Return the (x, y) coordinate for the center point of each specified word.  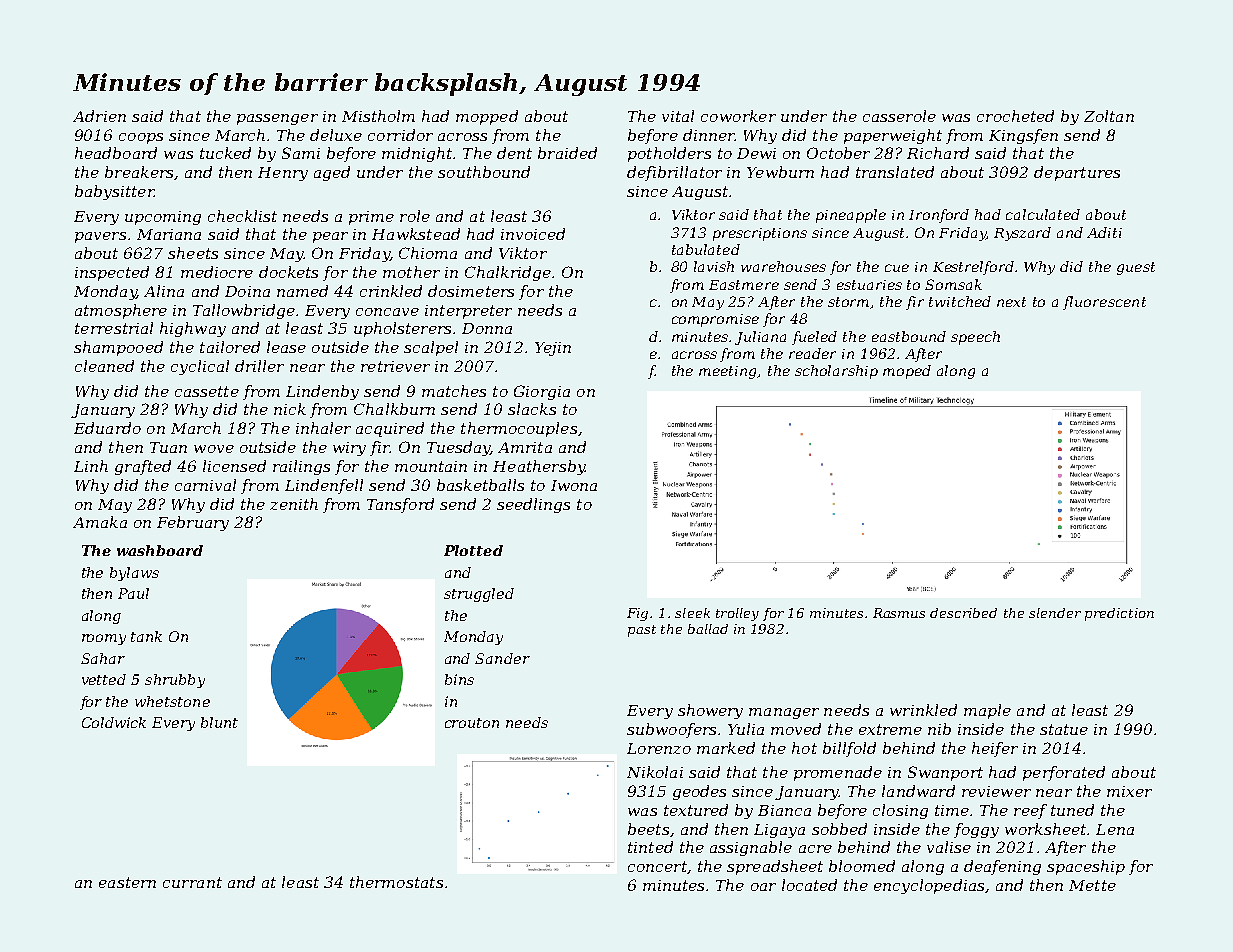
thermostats (396, 882)
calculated (1043, 214)
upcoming (163, 218)
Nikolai (655, 772)
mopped (487, 117)
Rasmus (899, 613)
